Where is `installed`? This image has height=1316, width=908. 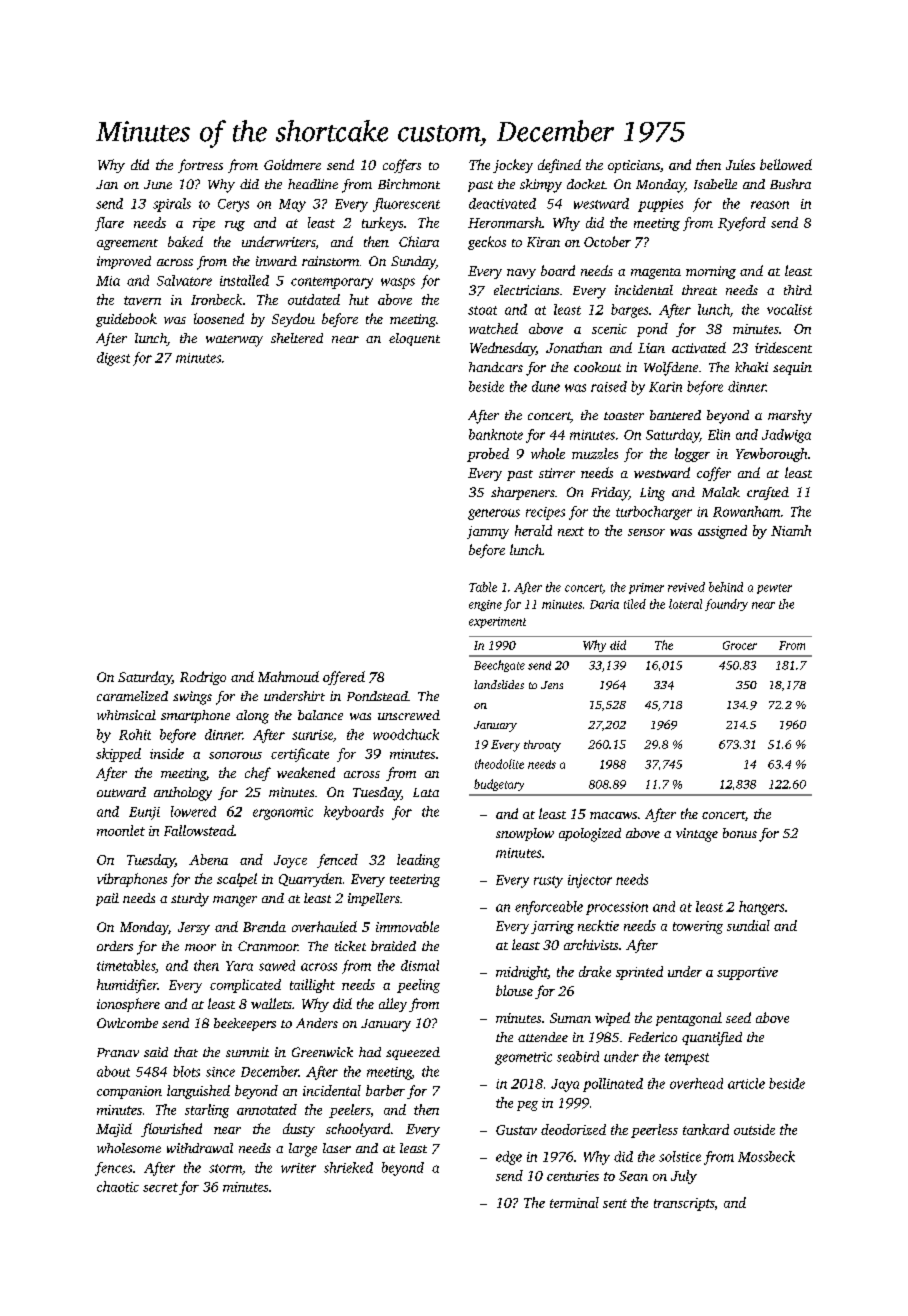
installed is located at coordinates (244, 280).
